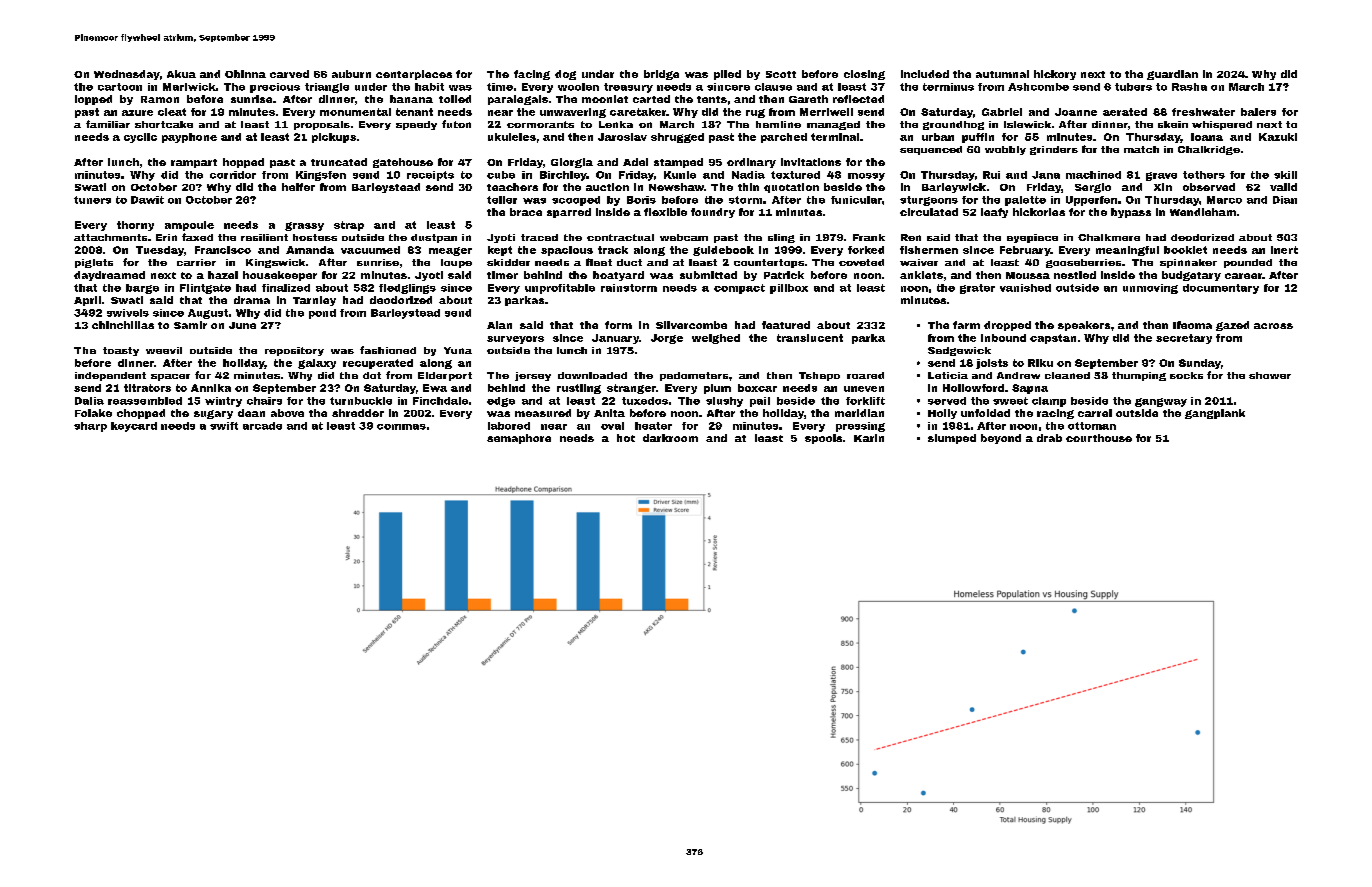 The width and height of the image is (1372, 887). I want to click on Sapna, so click(1030, 389).
